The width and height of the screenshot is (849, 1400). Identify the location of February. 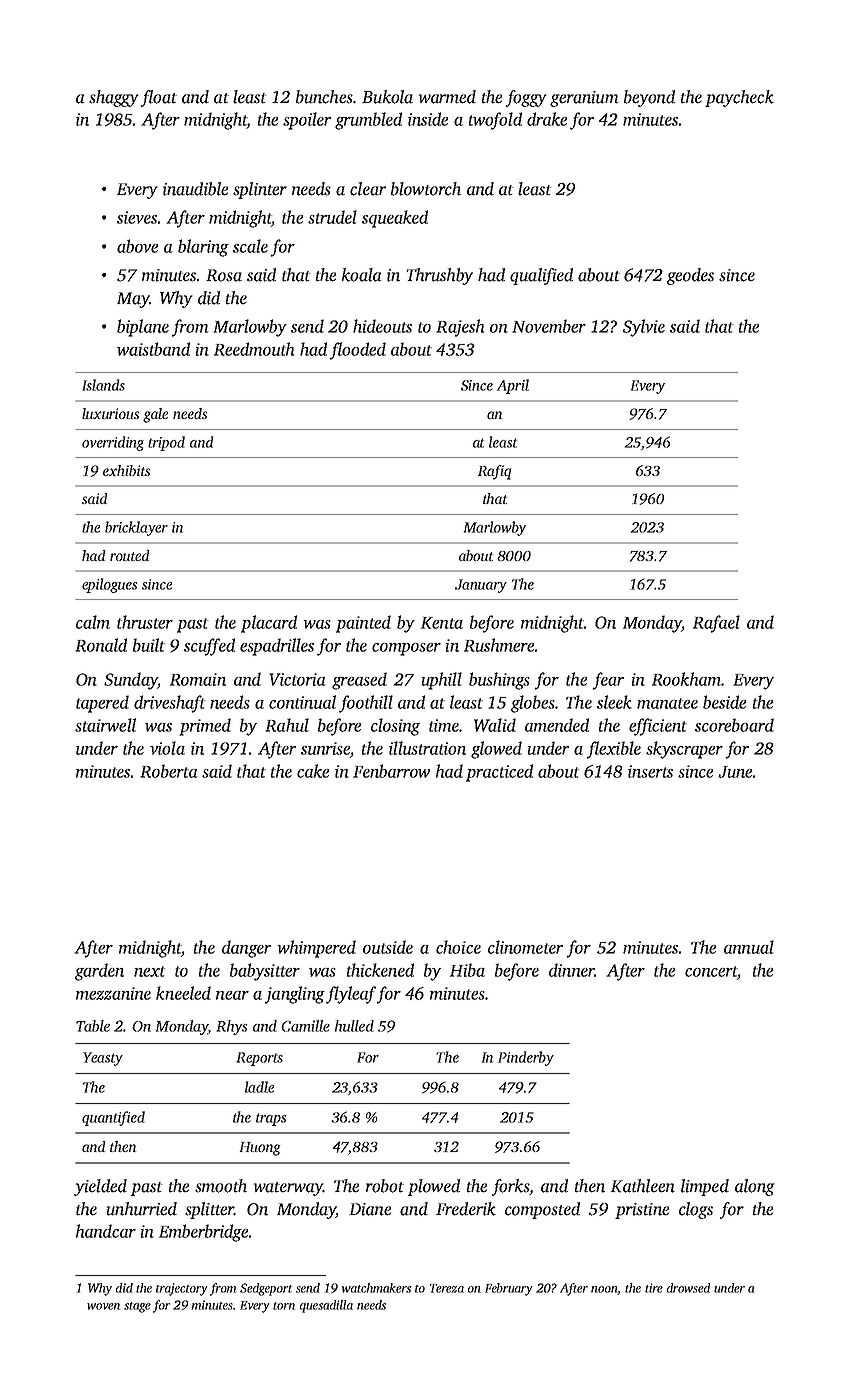
(509, 1289).
